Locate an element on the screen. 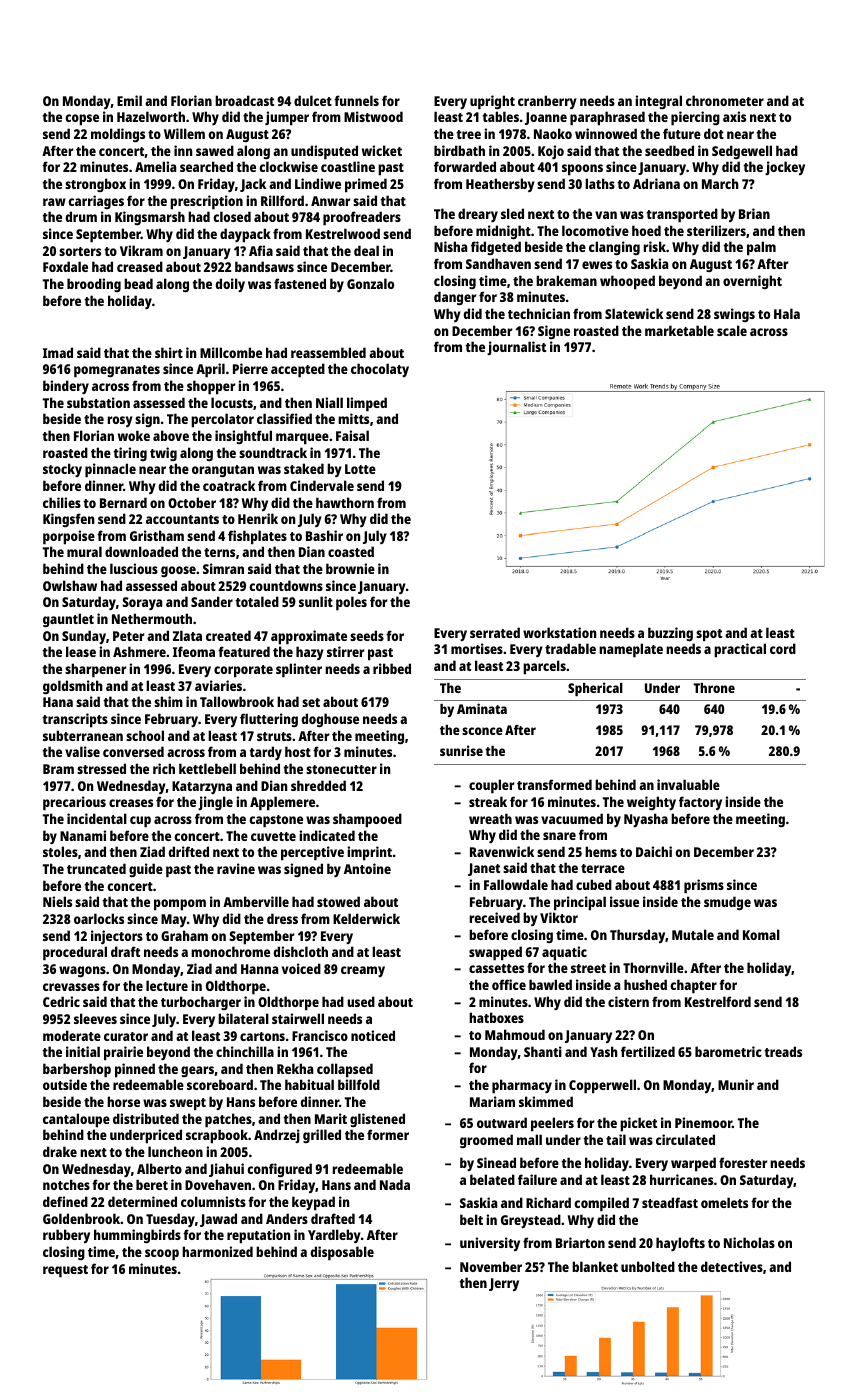 This screenshot has width=849, height=1400. request is located at coordinates (65, 1271).
